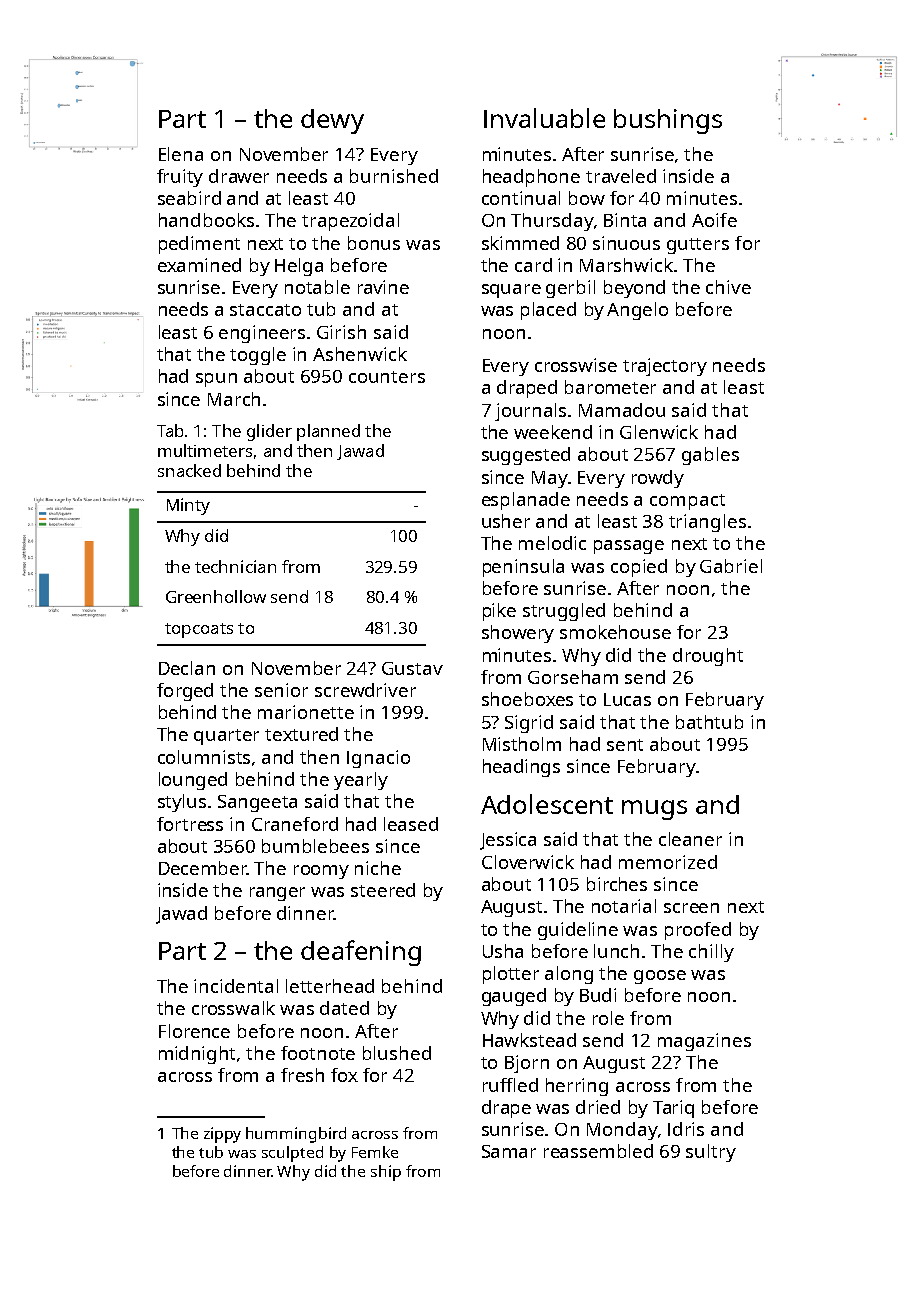 The height and width of the page is (1311, 924). What do you see at coordinates (187, 668) in the page?
I see `Declan` at bounding box center [187, 668].
